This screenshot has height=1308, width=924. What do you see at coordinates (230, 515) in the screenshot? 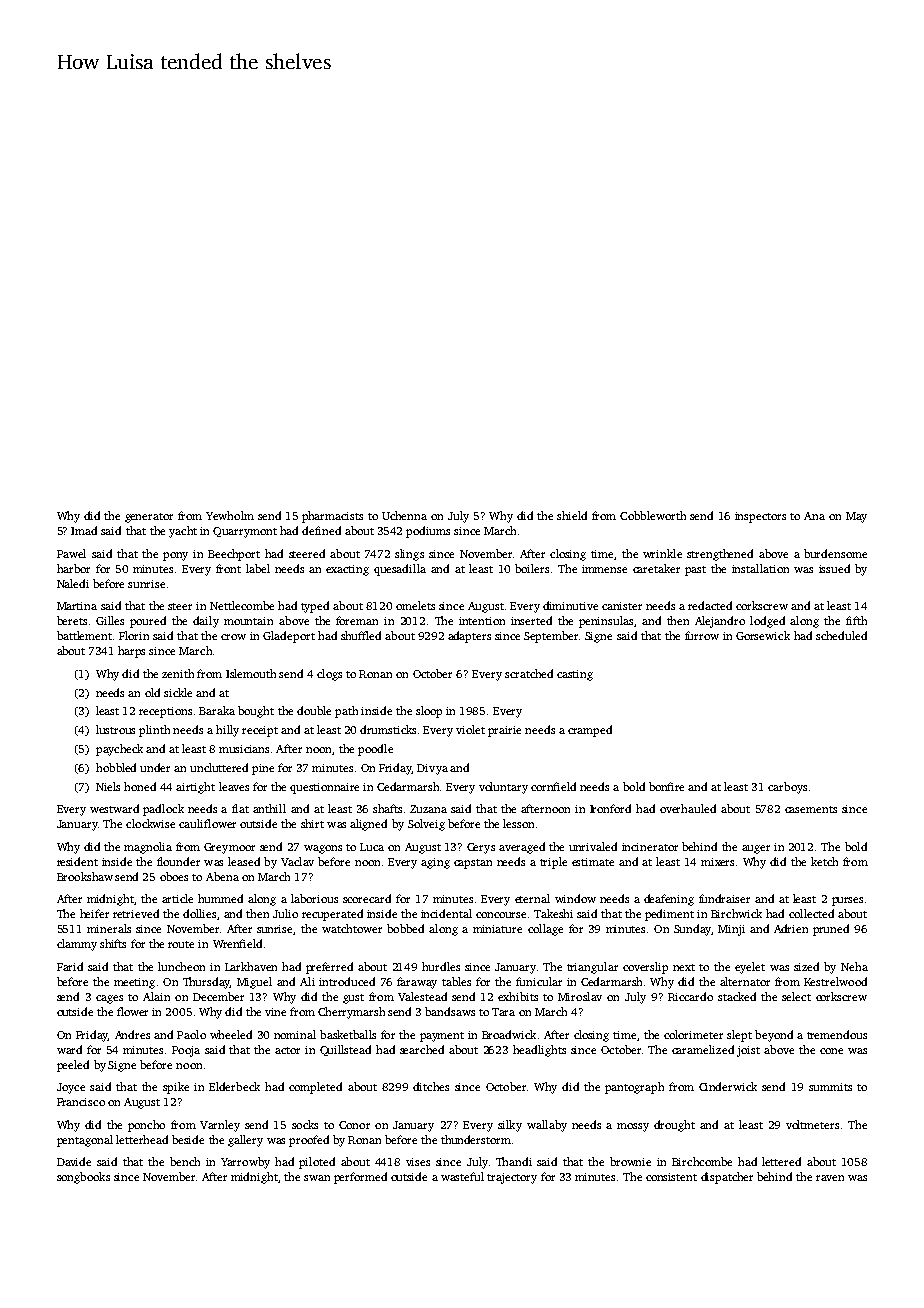
I see `Yewholm` at bounding box center [230, 515].
